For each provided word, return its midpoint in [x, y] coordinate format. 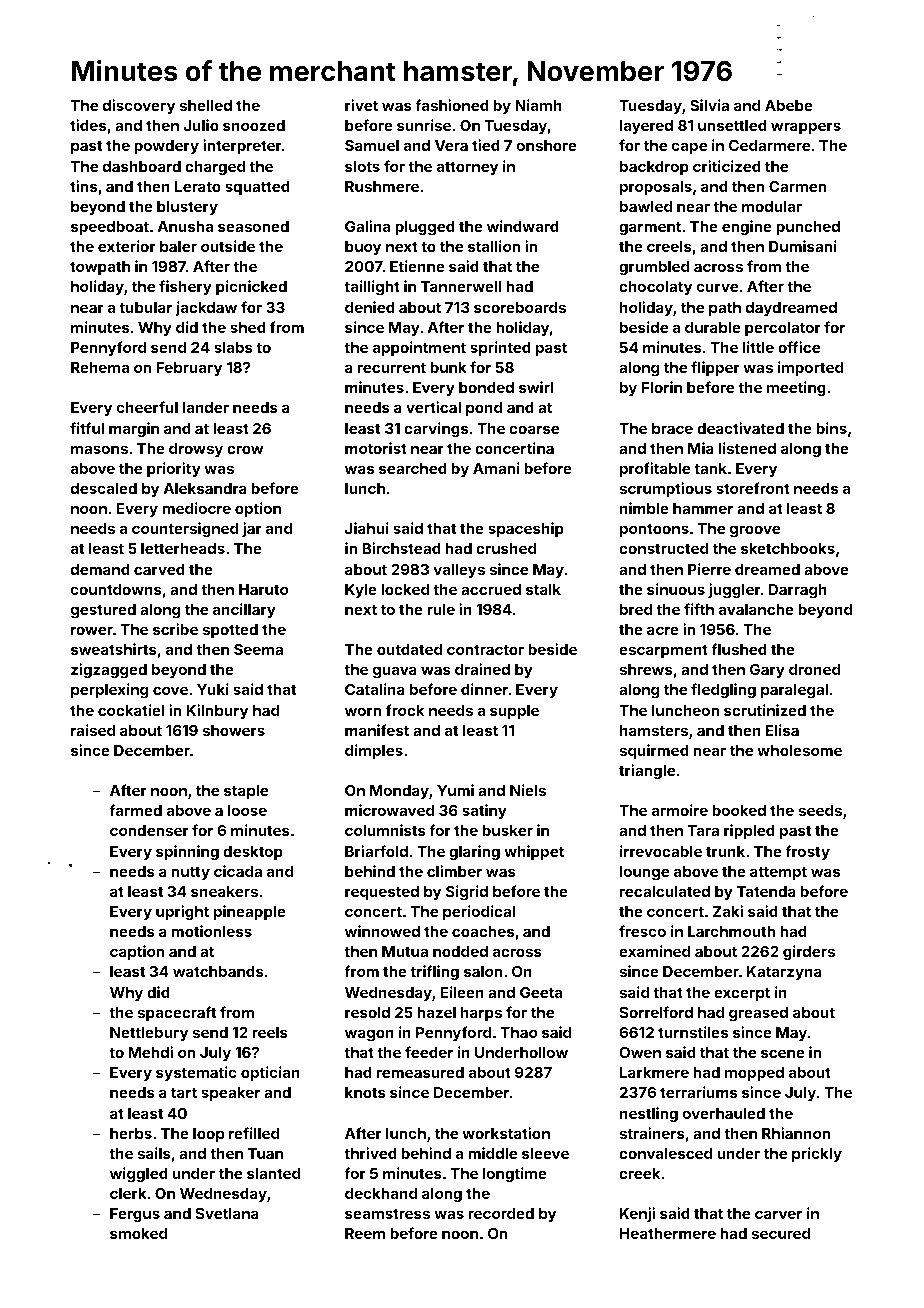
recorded [501, 1213]
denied [370, 307]
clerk [128, 1193]
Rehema [100, 367]
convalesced [665, 1153]
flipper [715, 368]
